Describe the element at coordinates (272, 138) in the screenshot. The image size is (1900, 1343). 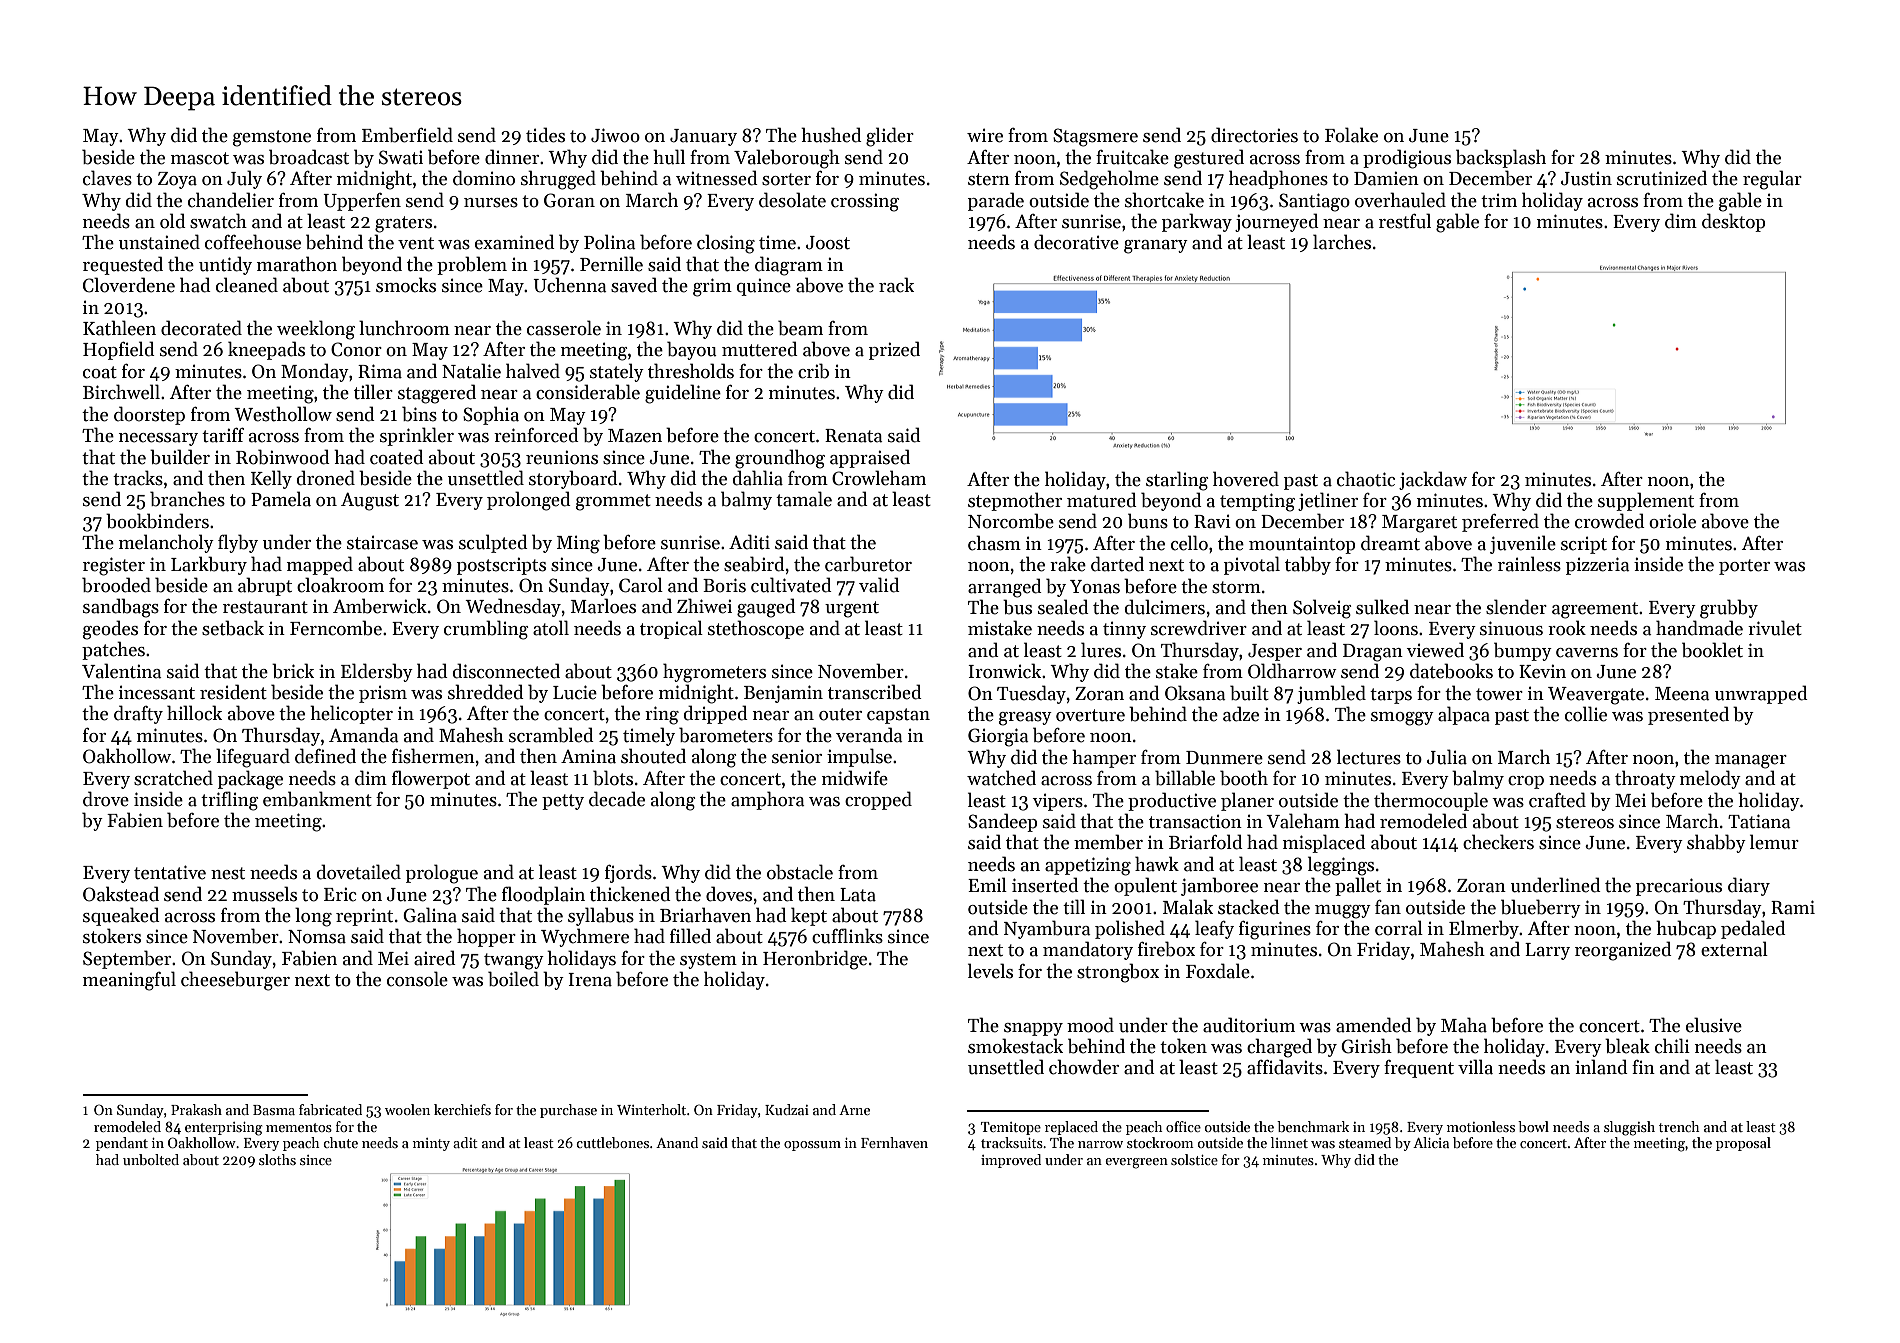
I see `gemstone` at that location.
